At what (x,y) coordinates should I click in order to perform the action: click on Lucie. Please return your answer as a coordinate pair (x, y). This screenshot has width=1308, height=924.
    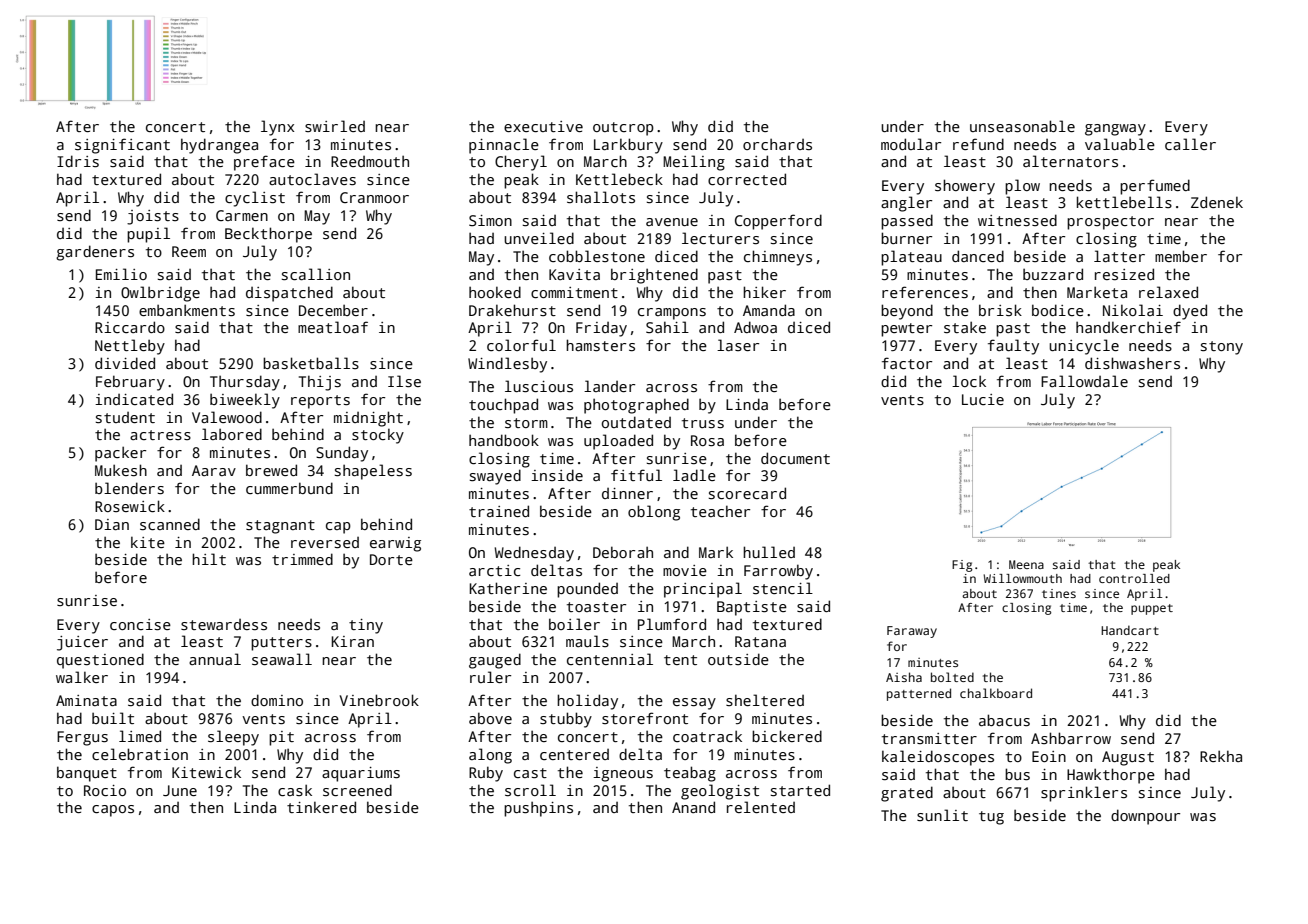
    Looking at the image, I should click on (983, 399).
